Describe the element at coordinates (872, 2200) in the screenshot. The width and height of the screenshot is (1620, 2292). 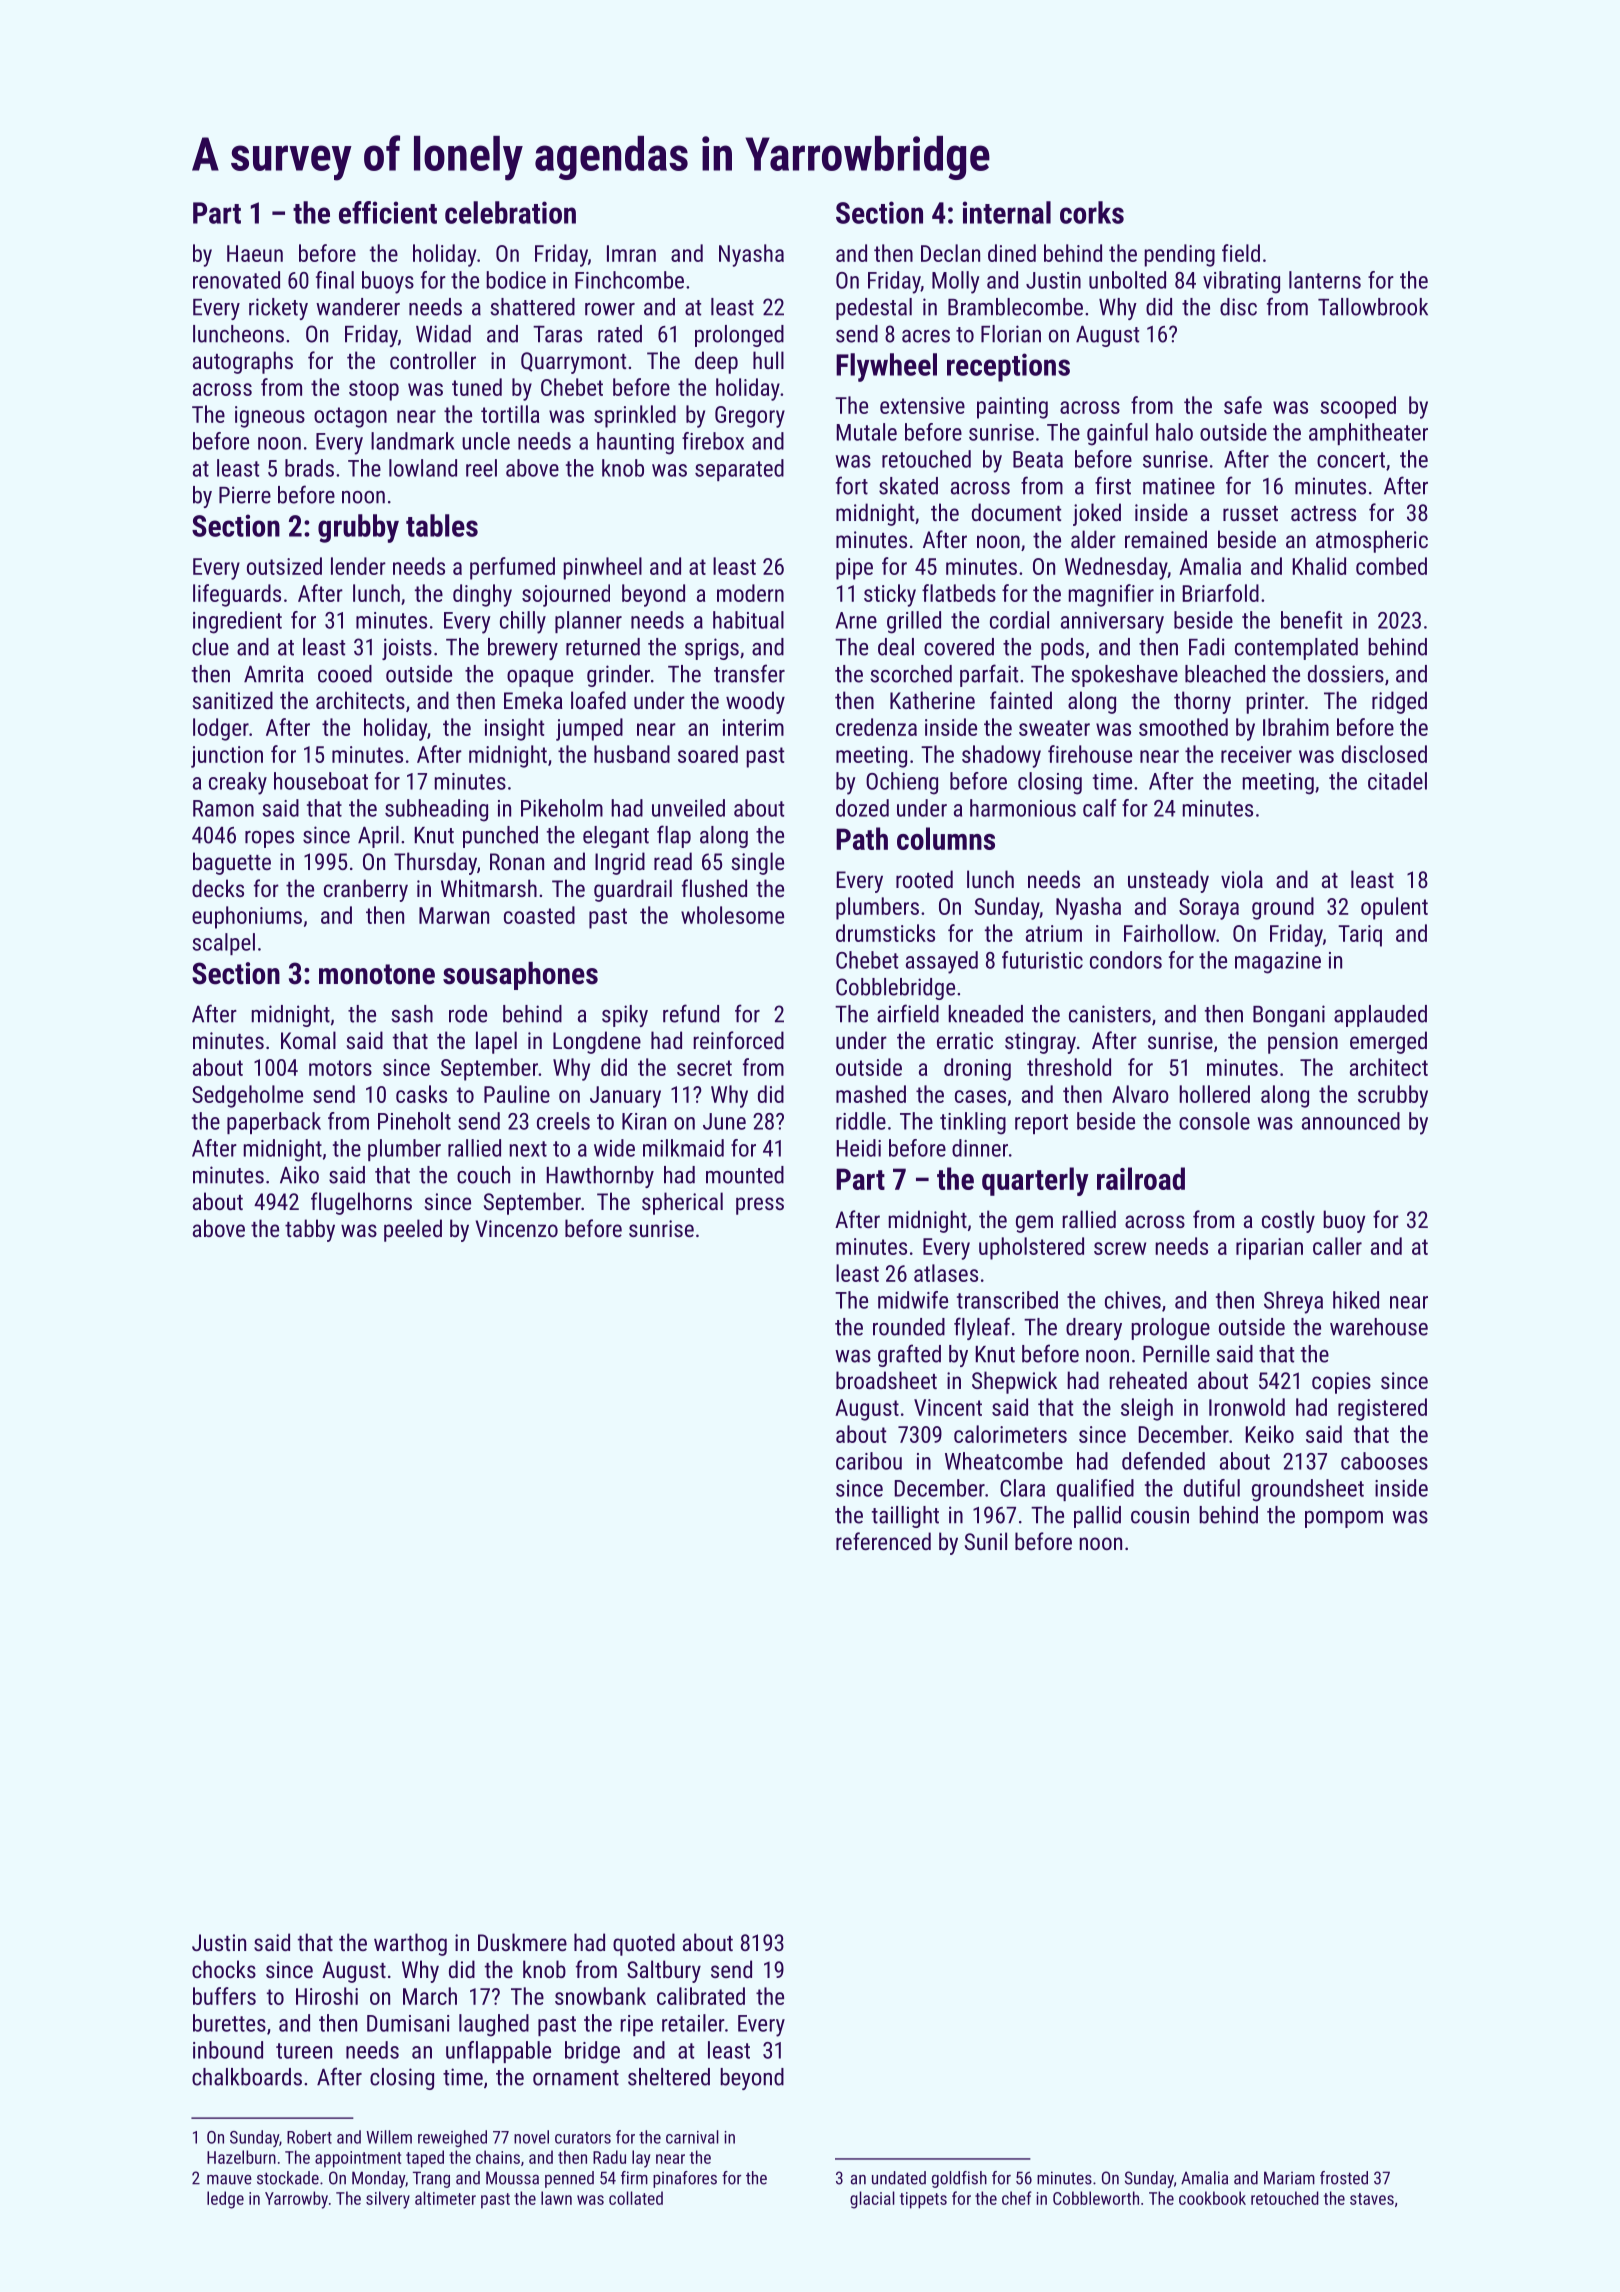
I see `glacial` at that location.
